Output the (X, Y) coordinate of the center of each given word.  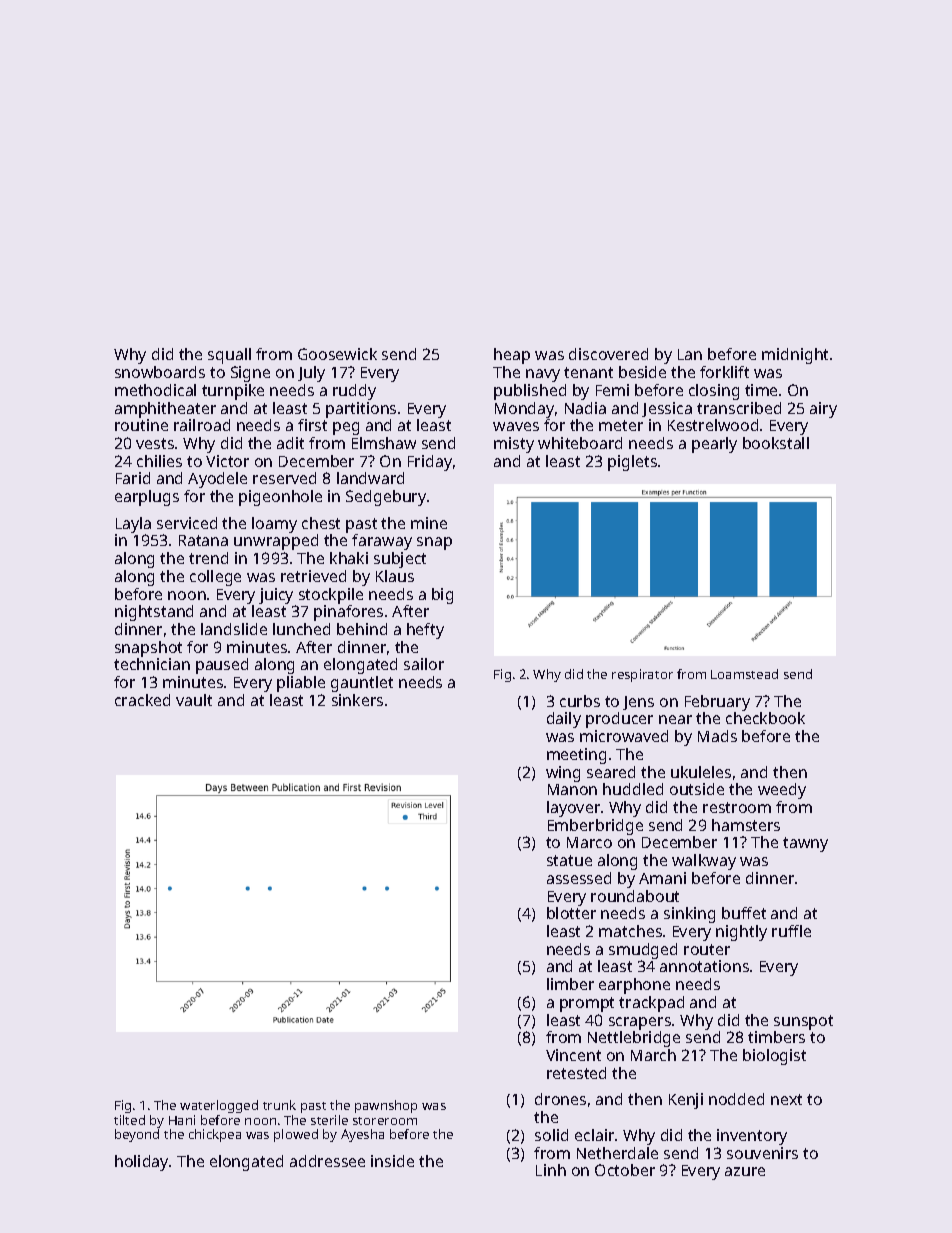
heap (512, 356)
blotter (571, 913)
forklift (724, 372)
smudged (643, 951)
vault (194, 700)
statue (569, 860)
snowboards (160, 372)
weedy (782, 791)
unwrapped (276, 542)
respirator (642, 675)
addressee (327, 1161)
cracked (142, 700)
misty (514, 445)
